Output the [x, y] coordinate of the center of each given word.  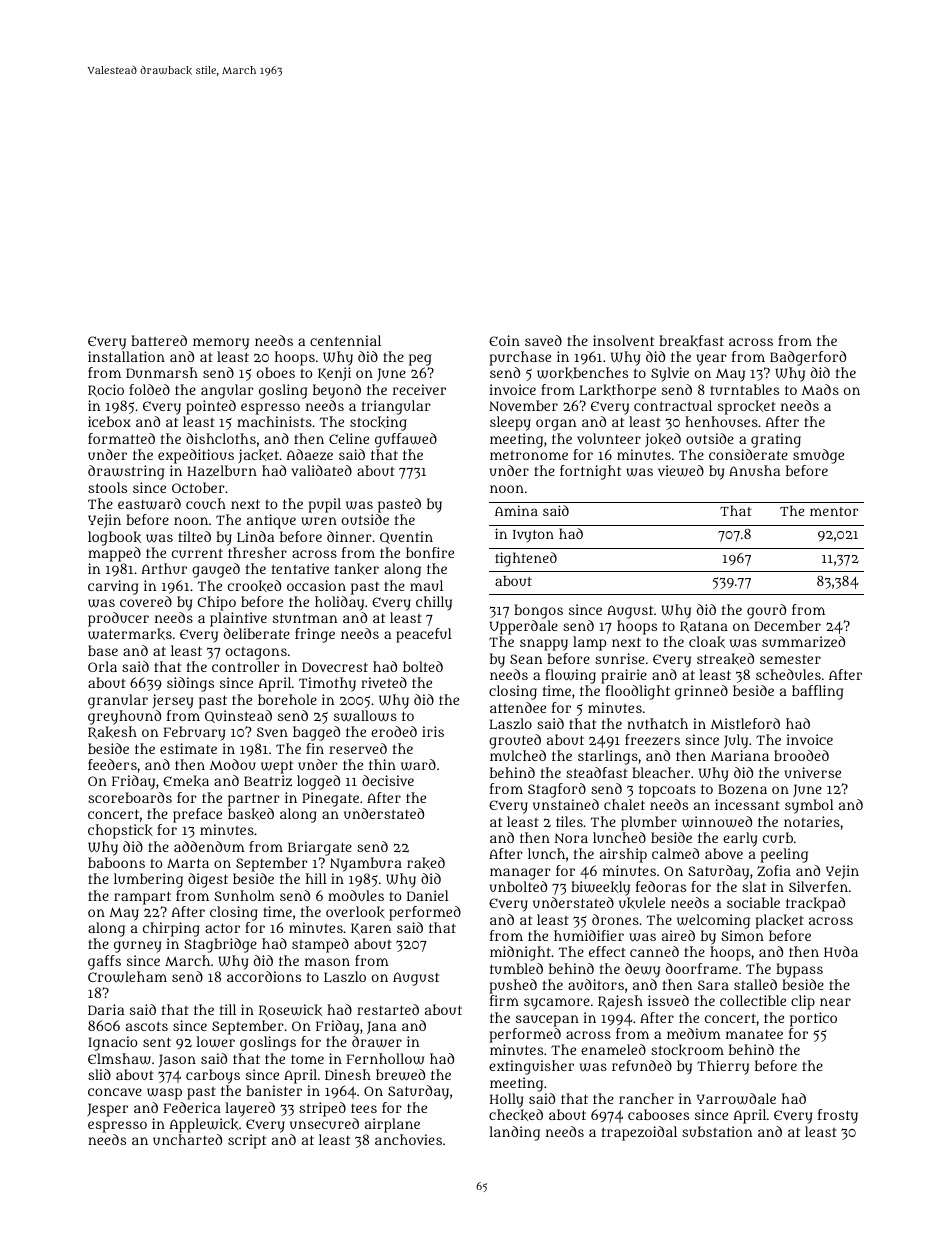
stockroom [687, 1050]
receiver [419, 389]
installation [126, 356]
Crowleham [127, 977]
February [194, 733]
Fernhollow [385, 1059]
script [247, 1141]
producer [118, 619]
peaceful [424, 635]
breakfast [691, 341]
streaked [725, 659]
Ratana [704, 627]
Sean [526, 659]
